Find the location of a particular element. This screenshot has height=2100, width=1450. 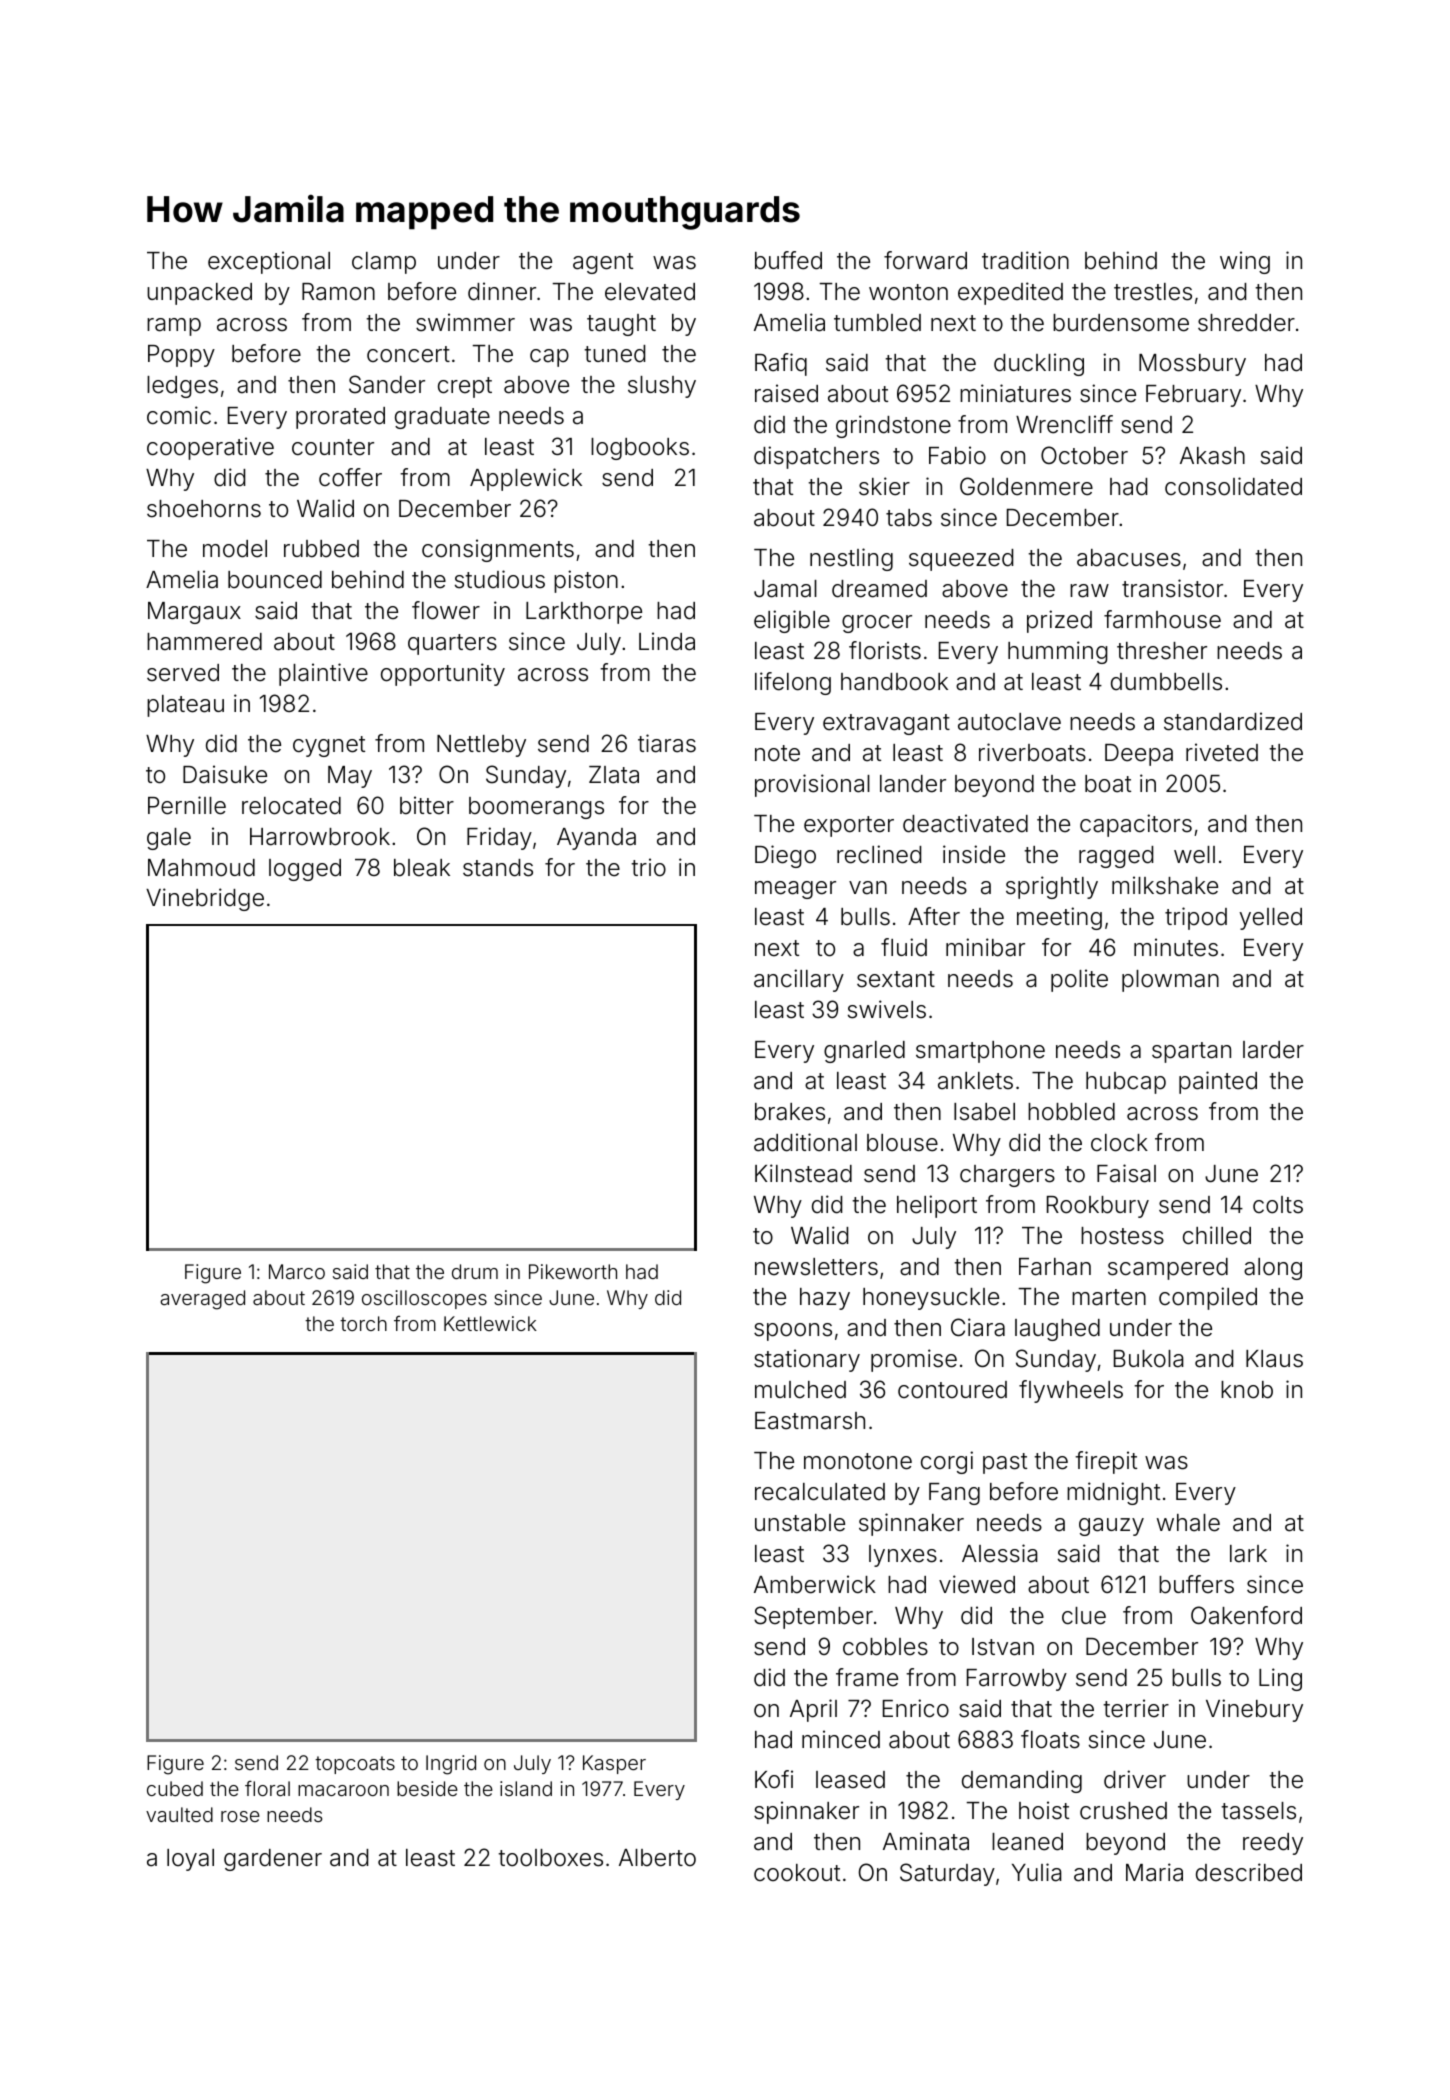

consolidated is located at coordinates (1233, 486).
